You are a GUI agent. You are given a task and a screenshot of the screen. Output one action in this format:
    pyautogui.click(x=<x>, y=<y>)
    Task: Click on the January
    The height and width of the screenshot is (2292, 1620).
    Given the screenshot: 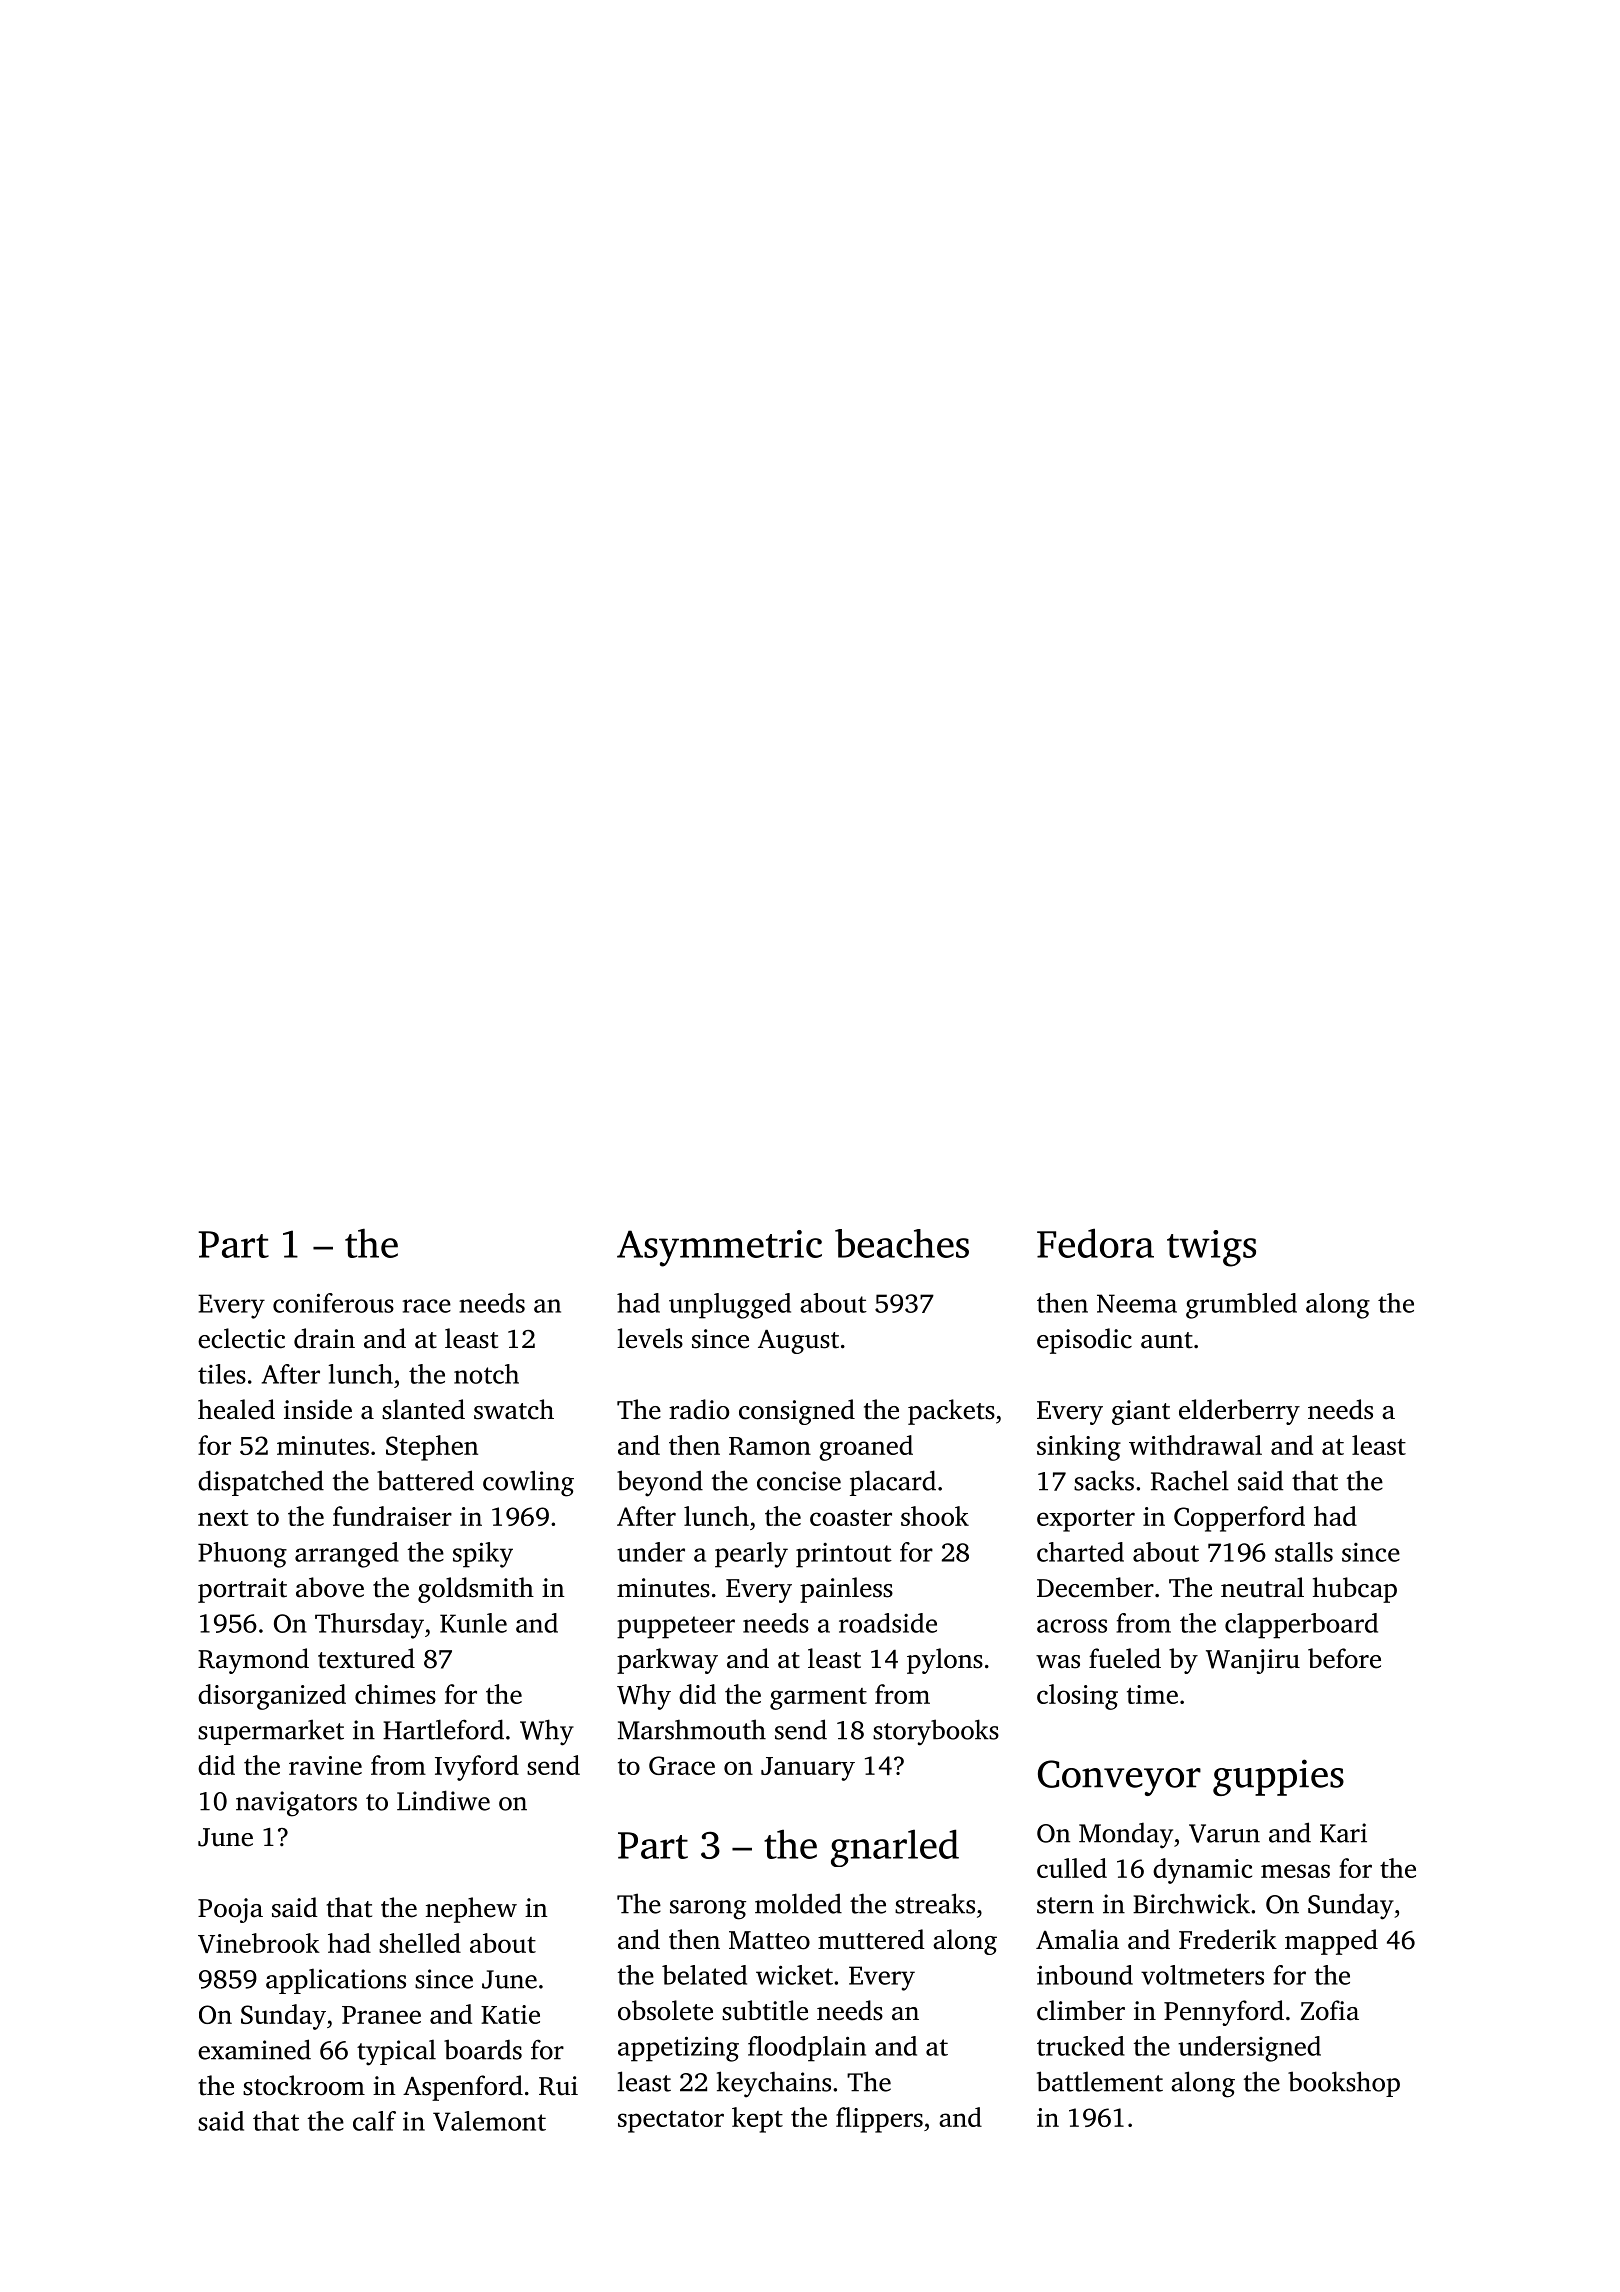 What is the action you would take?
    pyautogui.click(x=808, y=1769)
